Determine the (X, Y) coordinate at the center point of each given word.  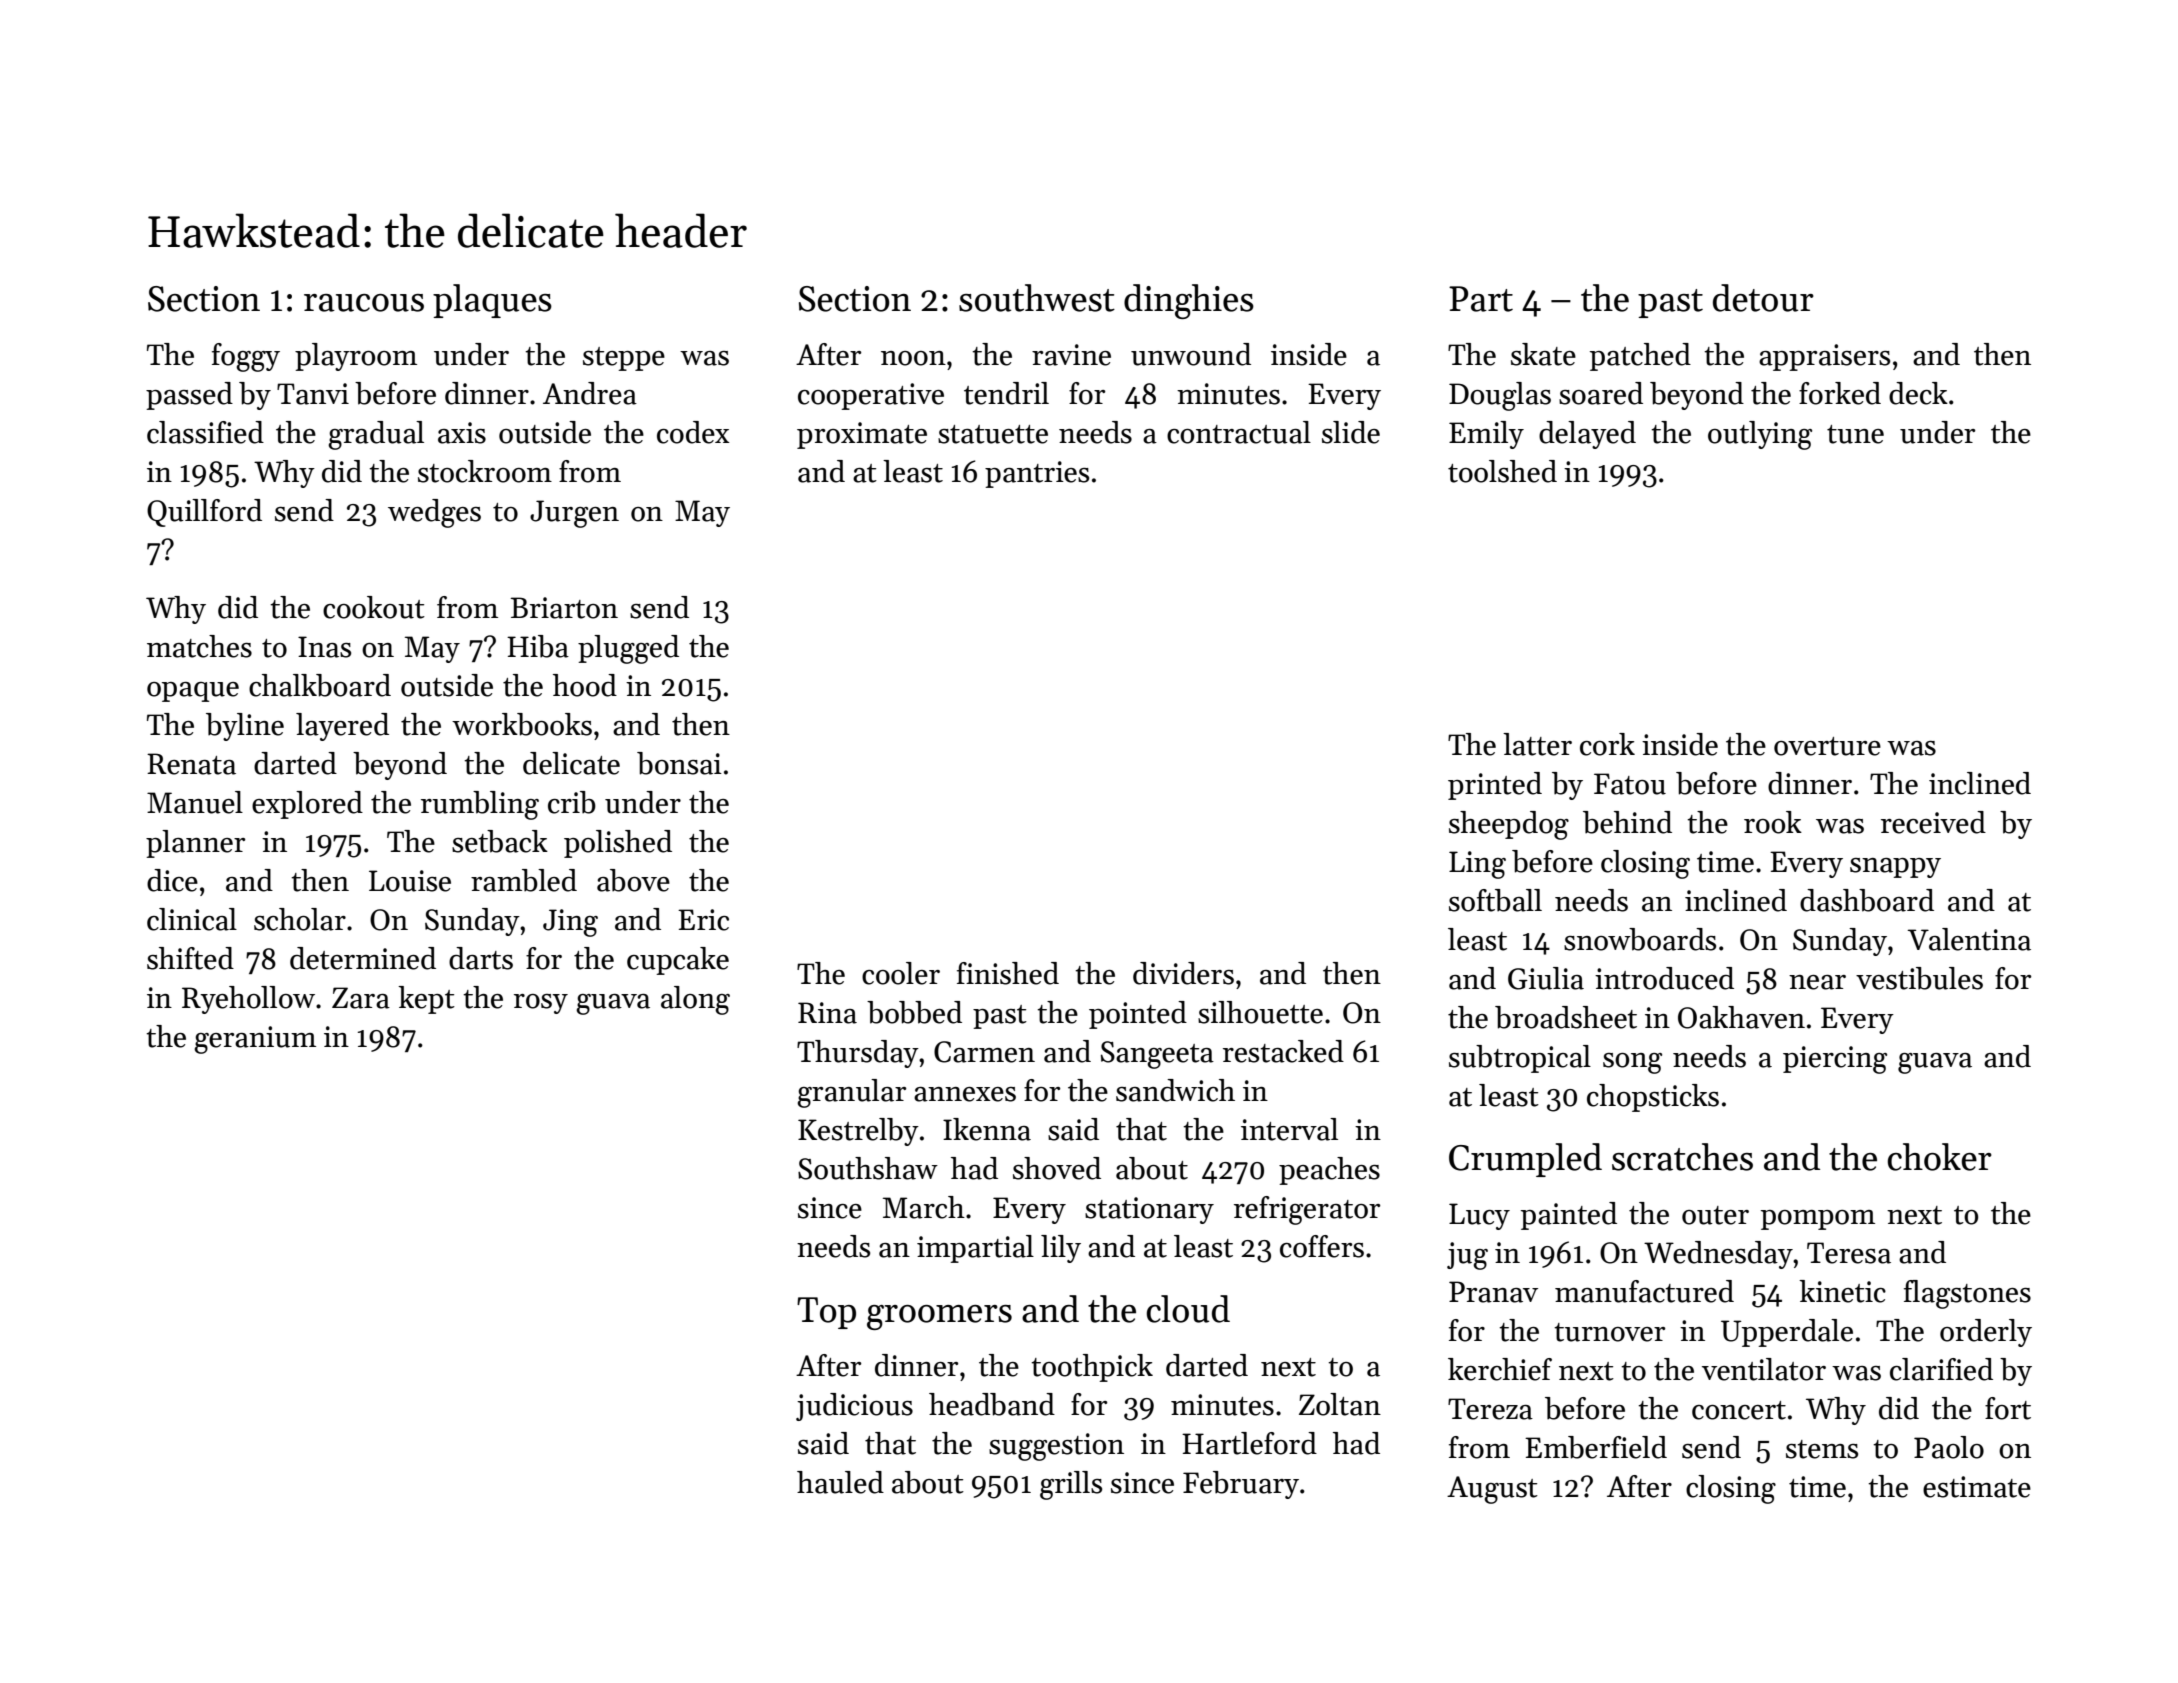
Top (826, 1313)
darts (481, 958)
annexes (965, 1094)
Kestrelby (858, 1132)
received (1933, 822)
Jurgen (574, 514)
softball (1495, 900)
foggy (246, 357)
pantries (1037, 474)
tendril (1006, 393)
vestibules (1919, 978)
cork (1607, 744)
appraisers (1824, 357)
